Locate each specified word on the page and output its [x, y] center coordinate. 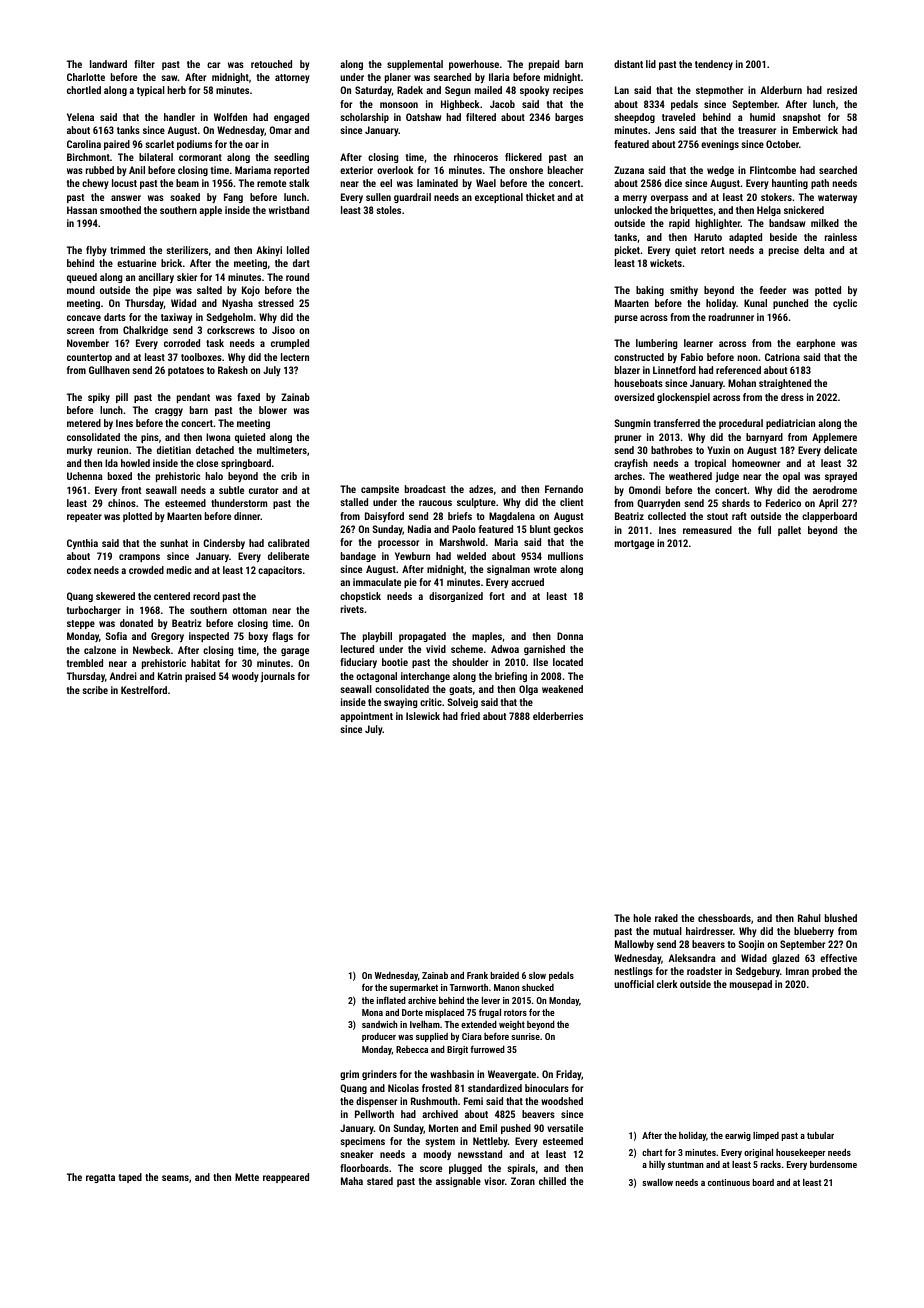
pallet [789, 531]
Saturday [373, 91]
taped [130, 1178]
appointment [366, 717]
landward [108, 64]
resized [842, 90]
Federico [783, 503]
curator [263, 490]
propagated [422, 637]
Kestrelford [144, 690]
